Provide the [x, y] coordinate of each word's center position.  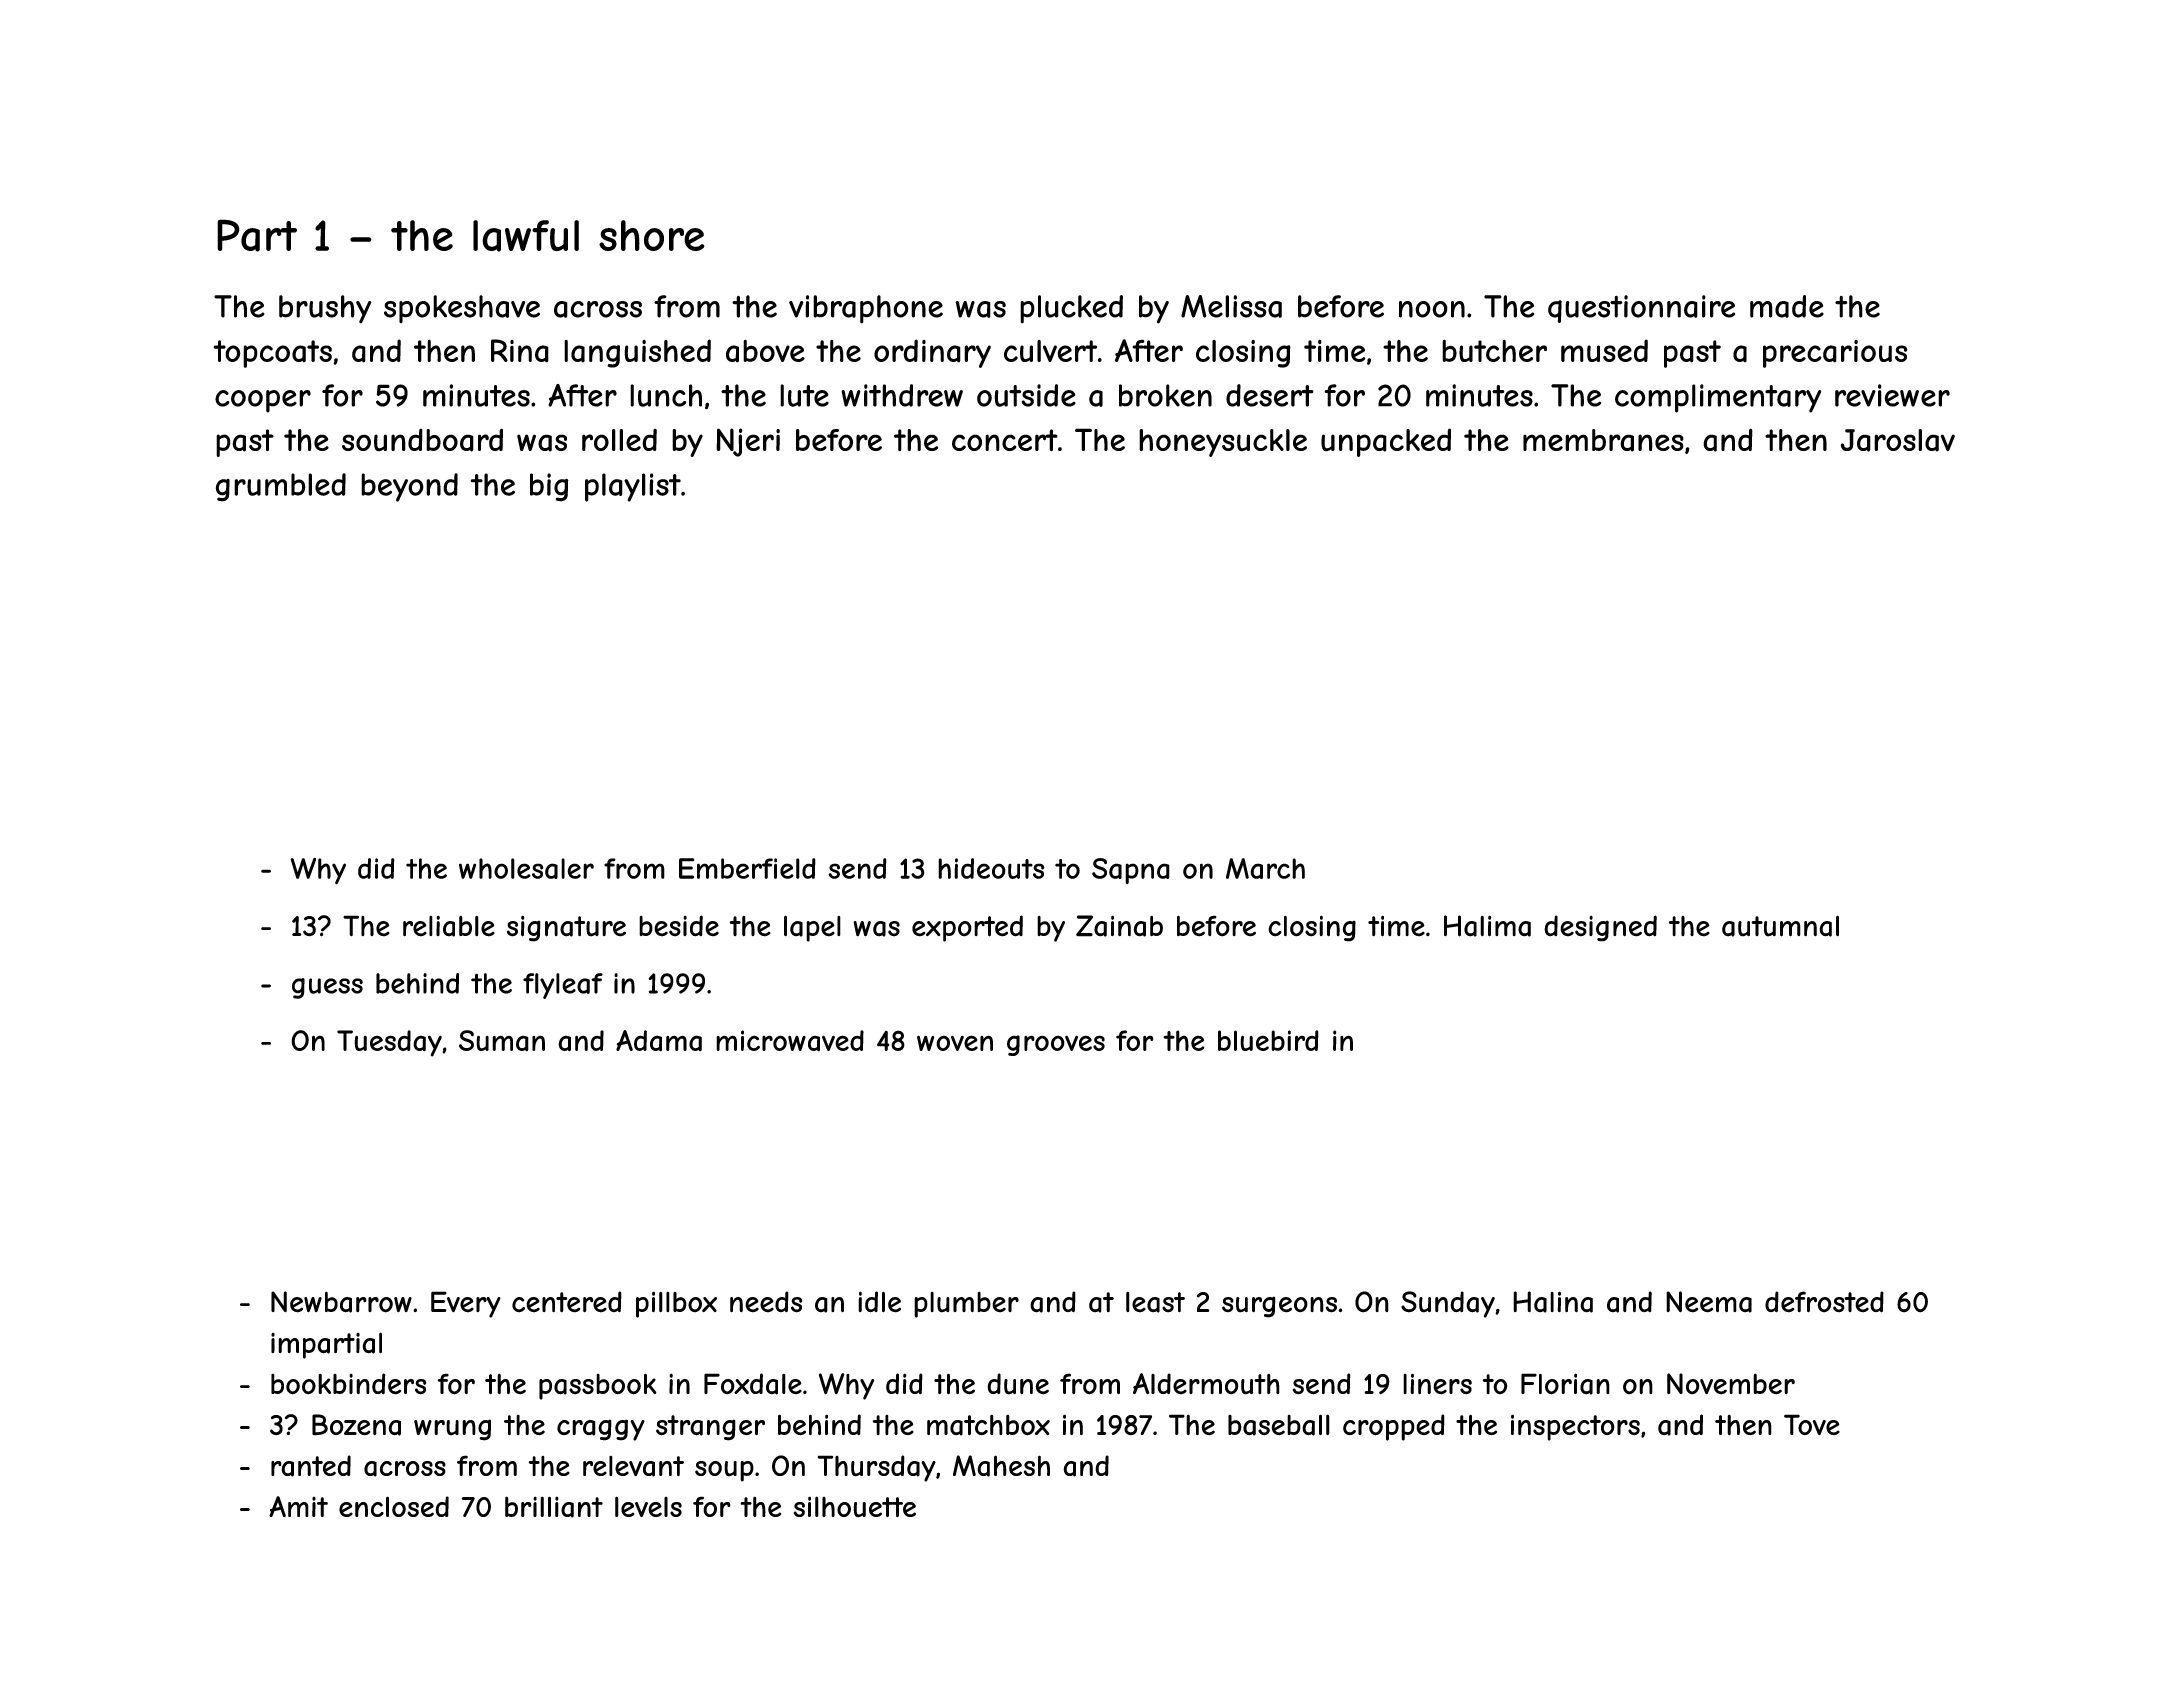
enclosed [394, 1506]
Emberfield [747, 868]
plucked [1071, 309]
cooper [263, 401]
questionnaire [1641, 309]
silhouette [855, 1507]
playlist [633, 487]
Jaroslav [1898, 440]
